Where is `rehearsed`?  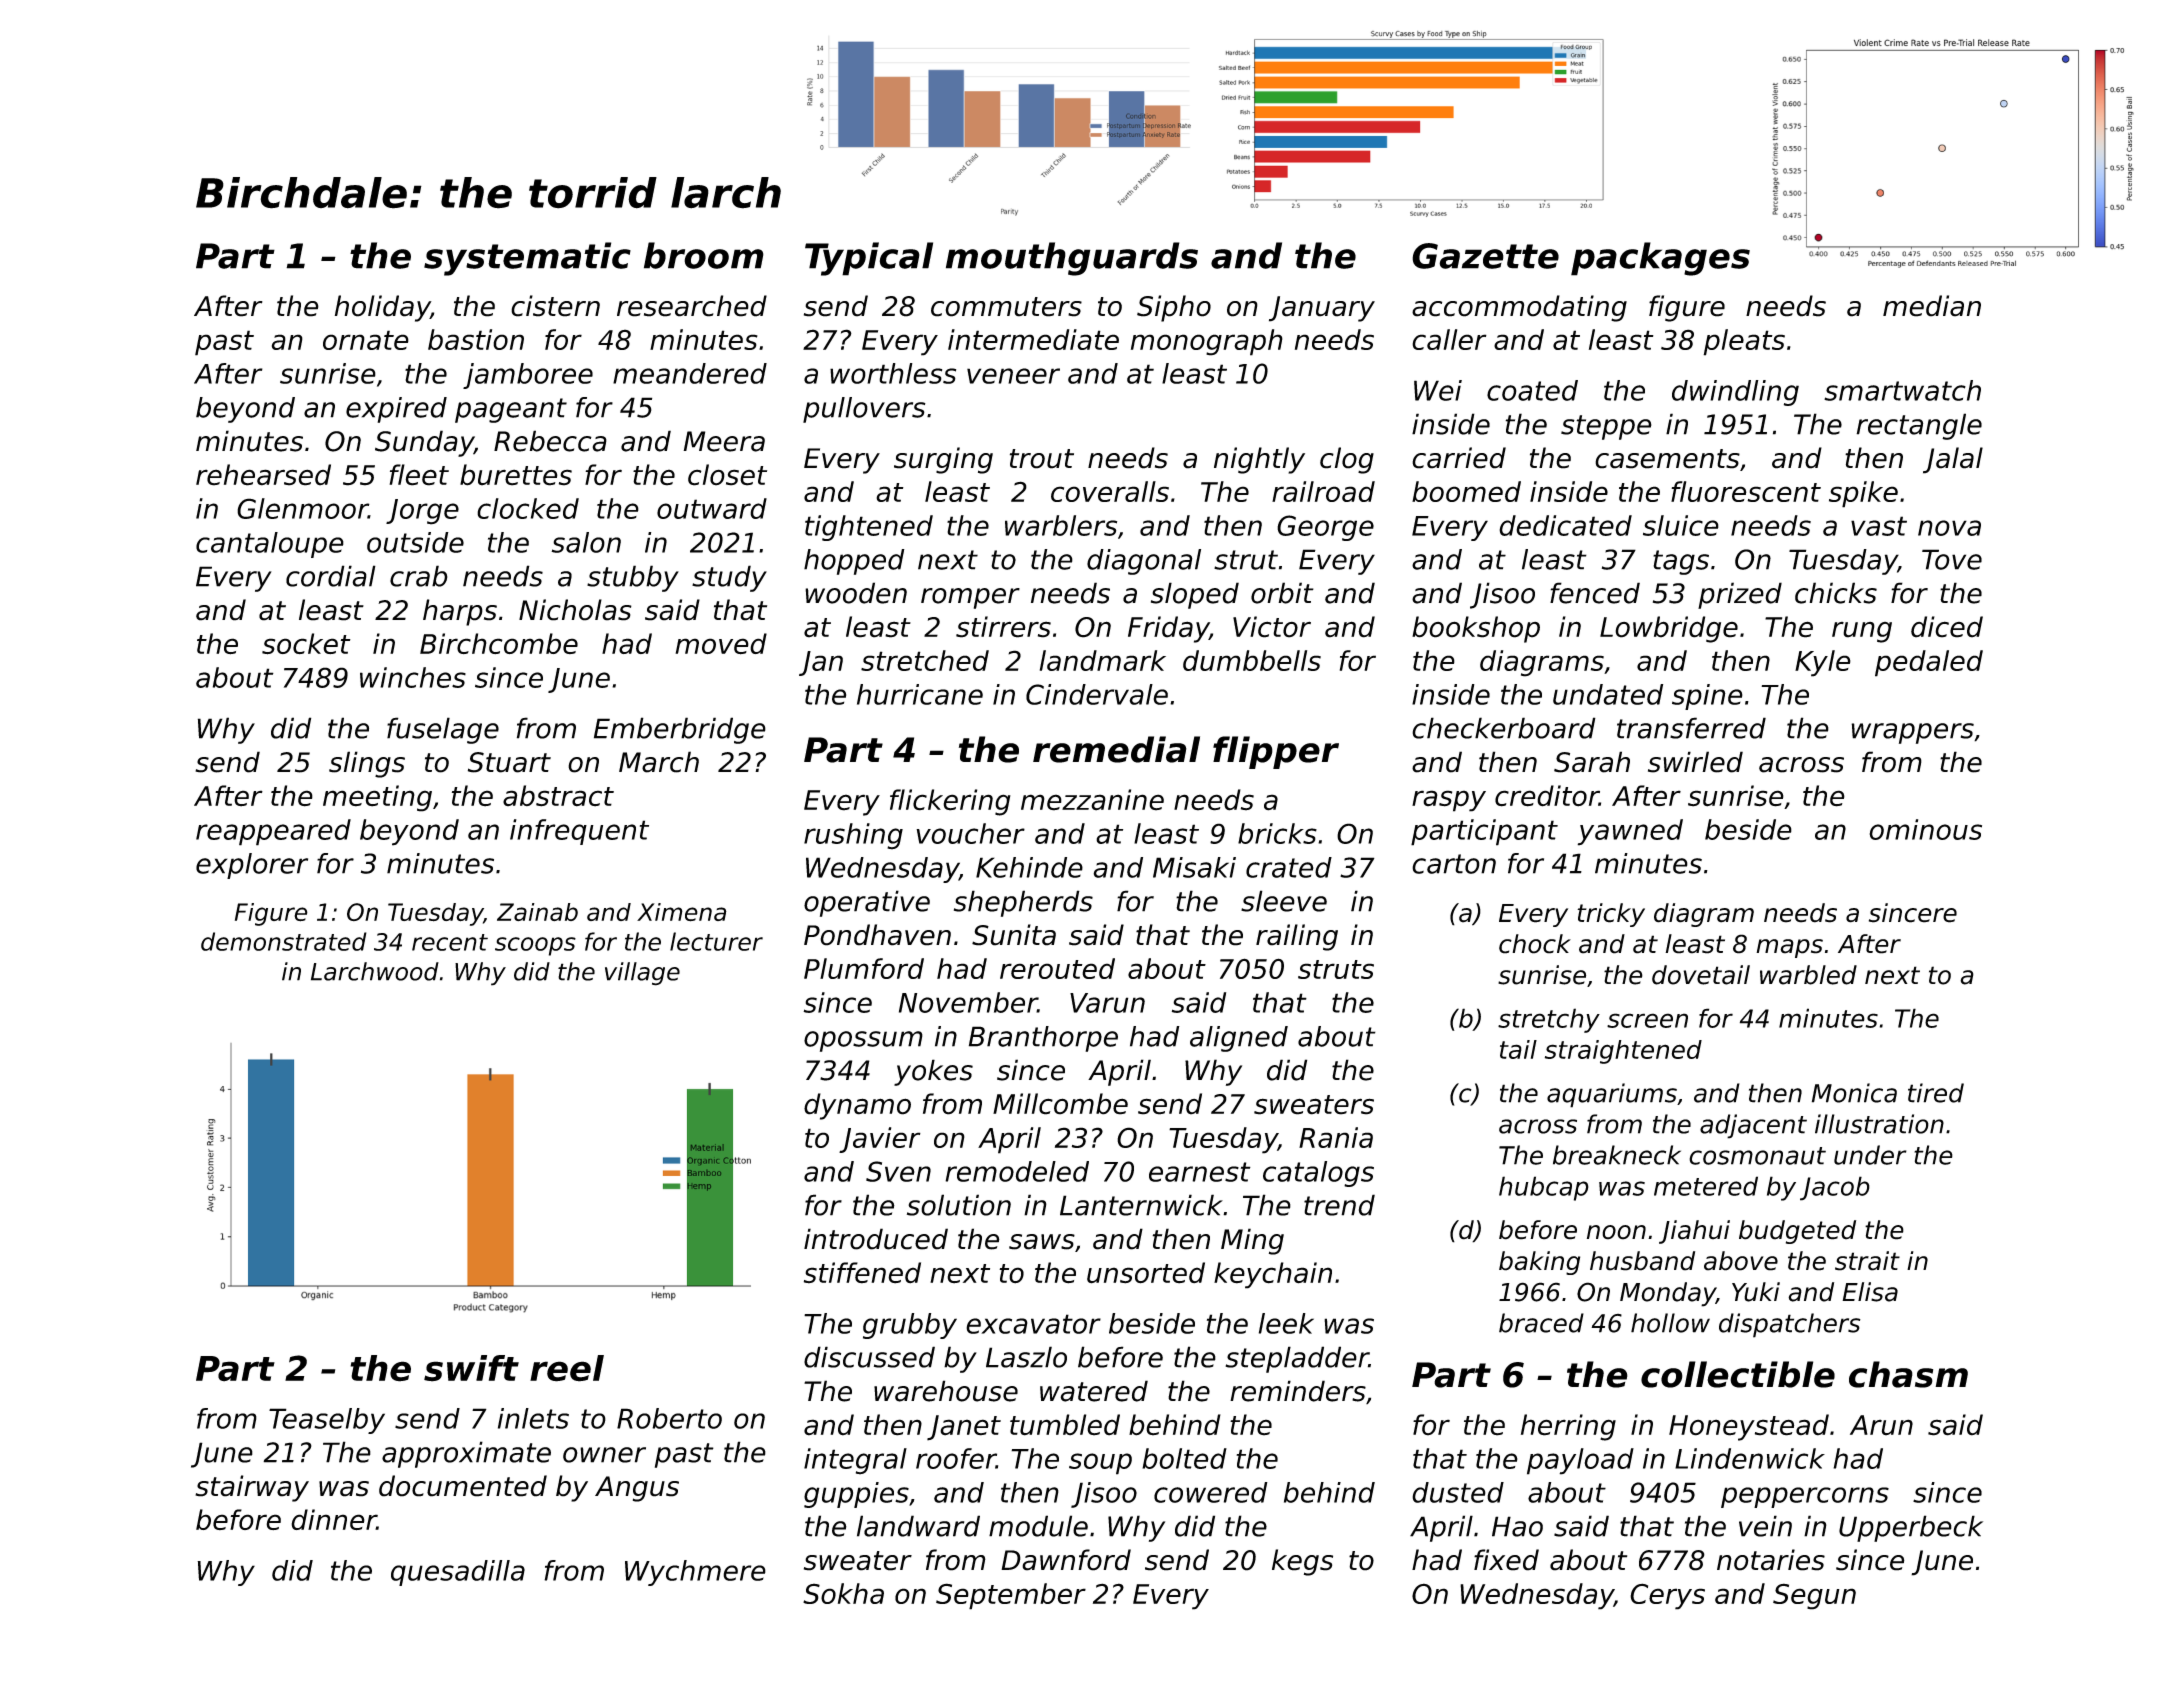
rehearsed is located at coordinates (263, 475).
